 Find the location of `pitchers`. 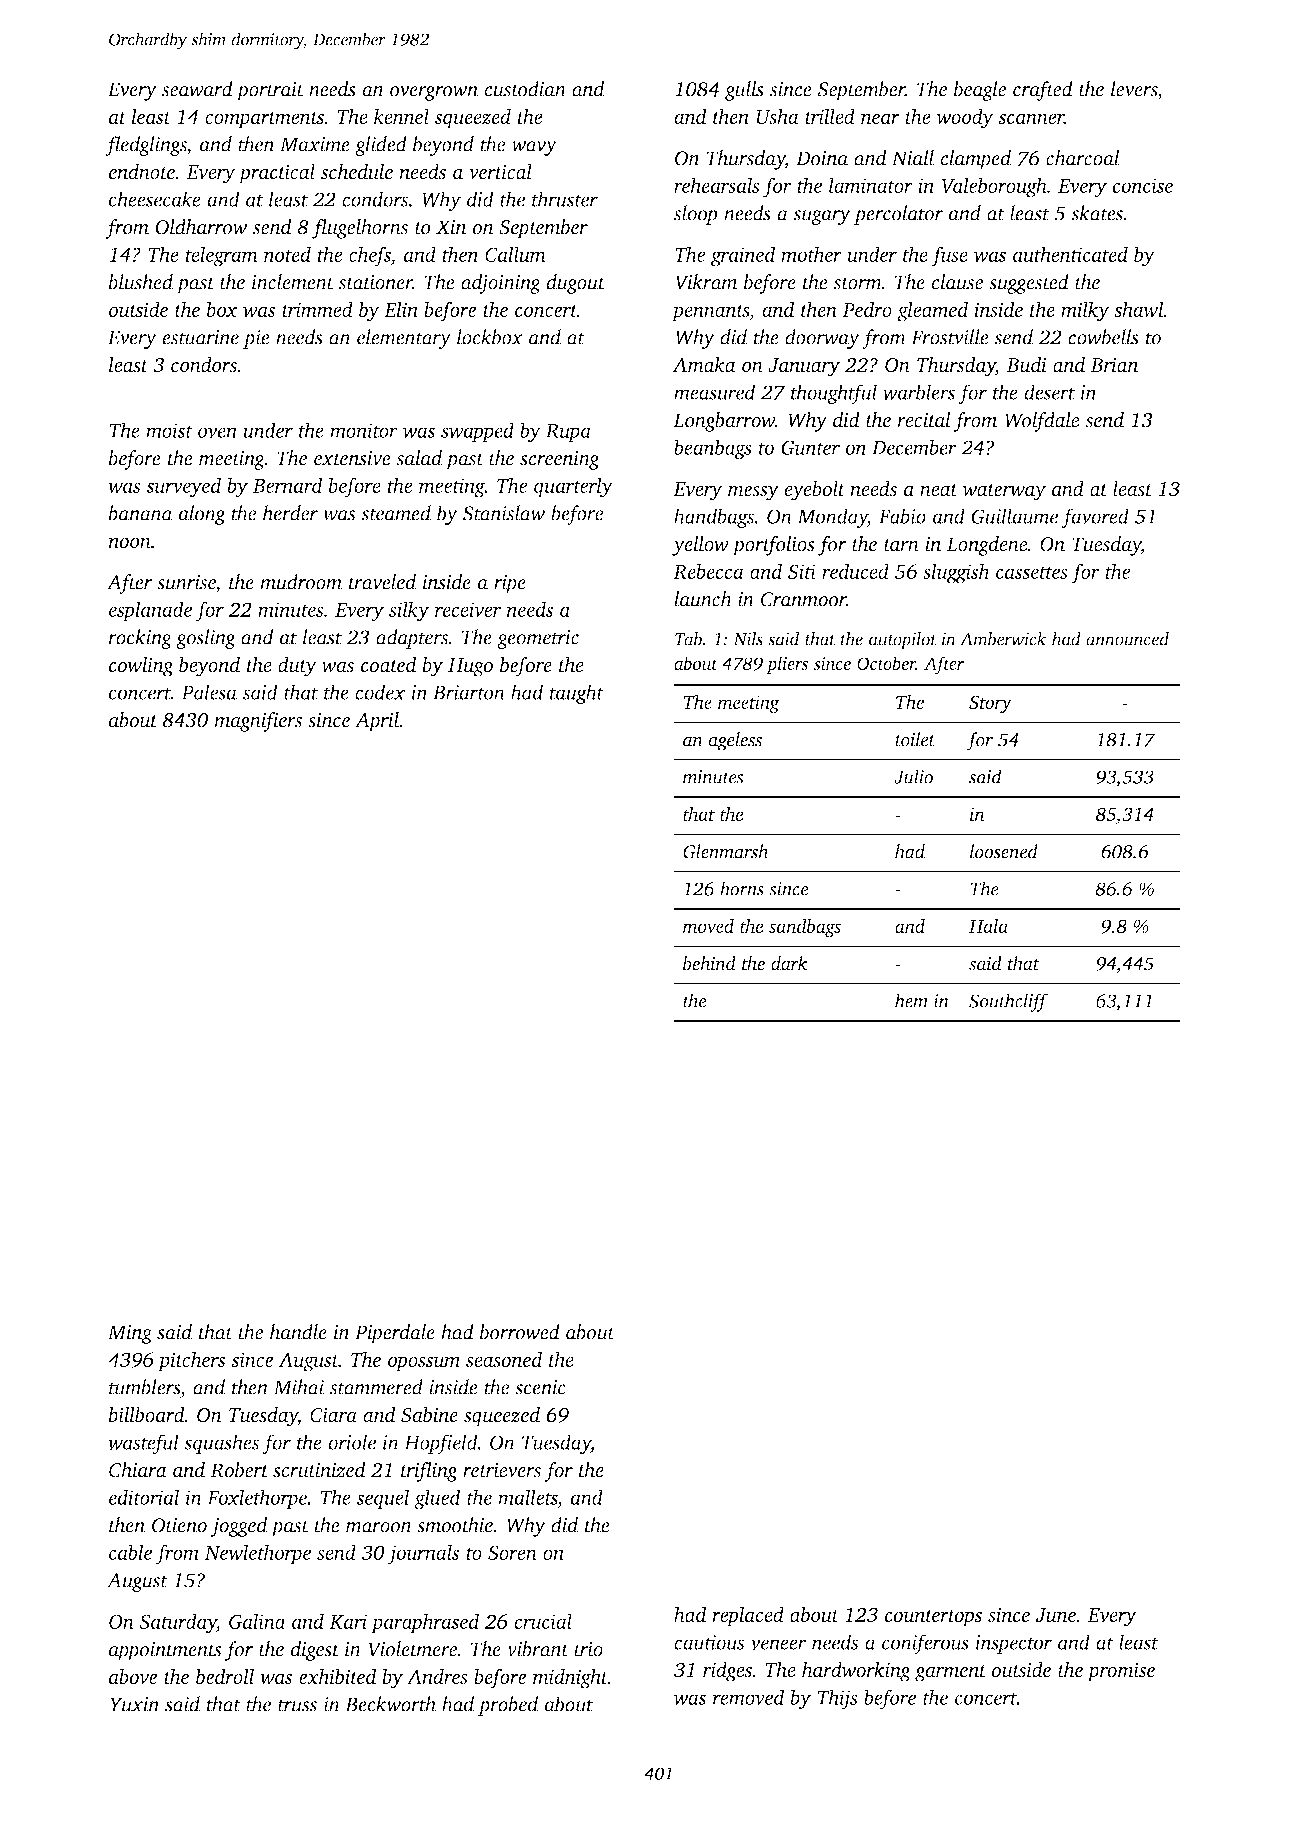

pitchers is located at coordinates (192, 1361).
